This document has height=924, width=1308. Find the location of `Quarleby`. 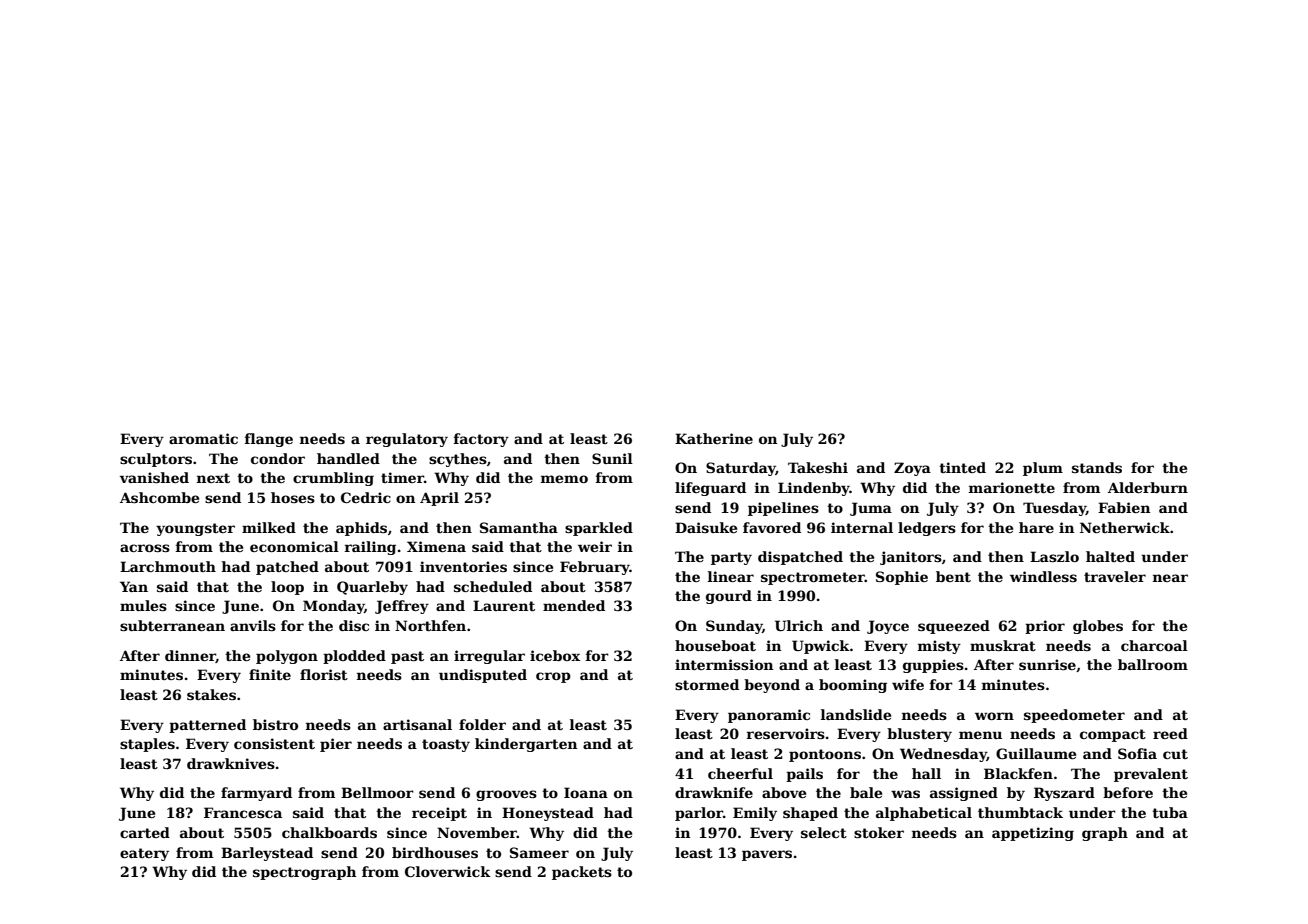

Quarleby is located at coordinates (372, 588).
